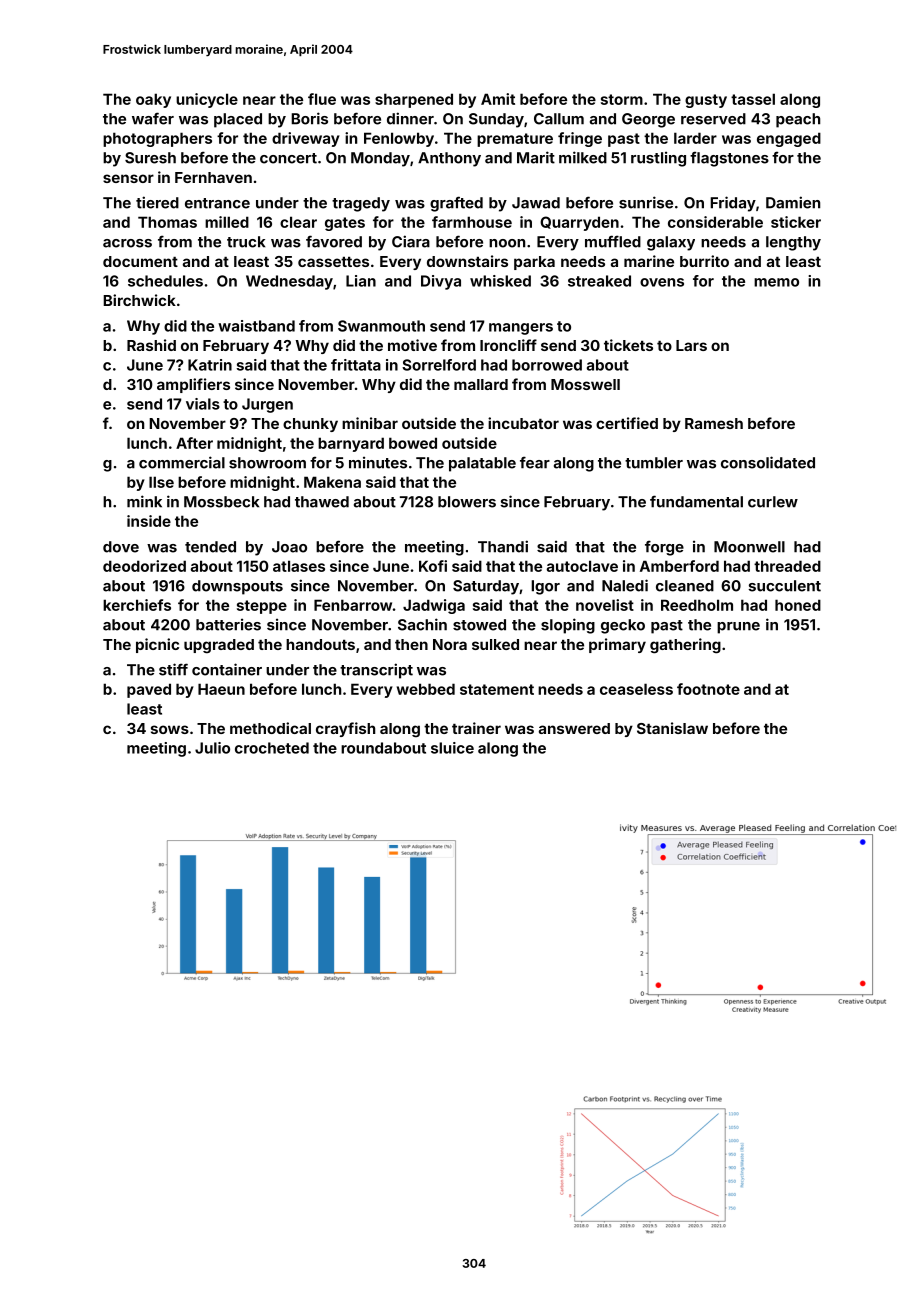 This image has height=1308, width=924. What do you see at coordinates (151, 345) in the image?
I see `Rashid` at bounding box center [151, 345].
